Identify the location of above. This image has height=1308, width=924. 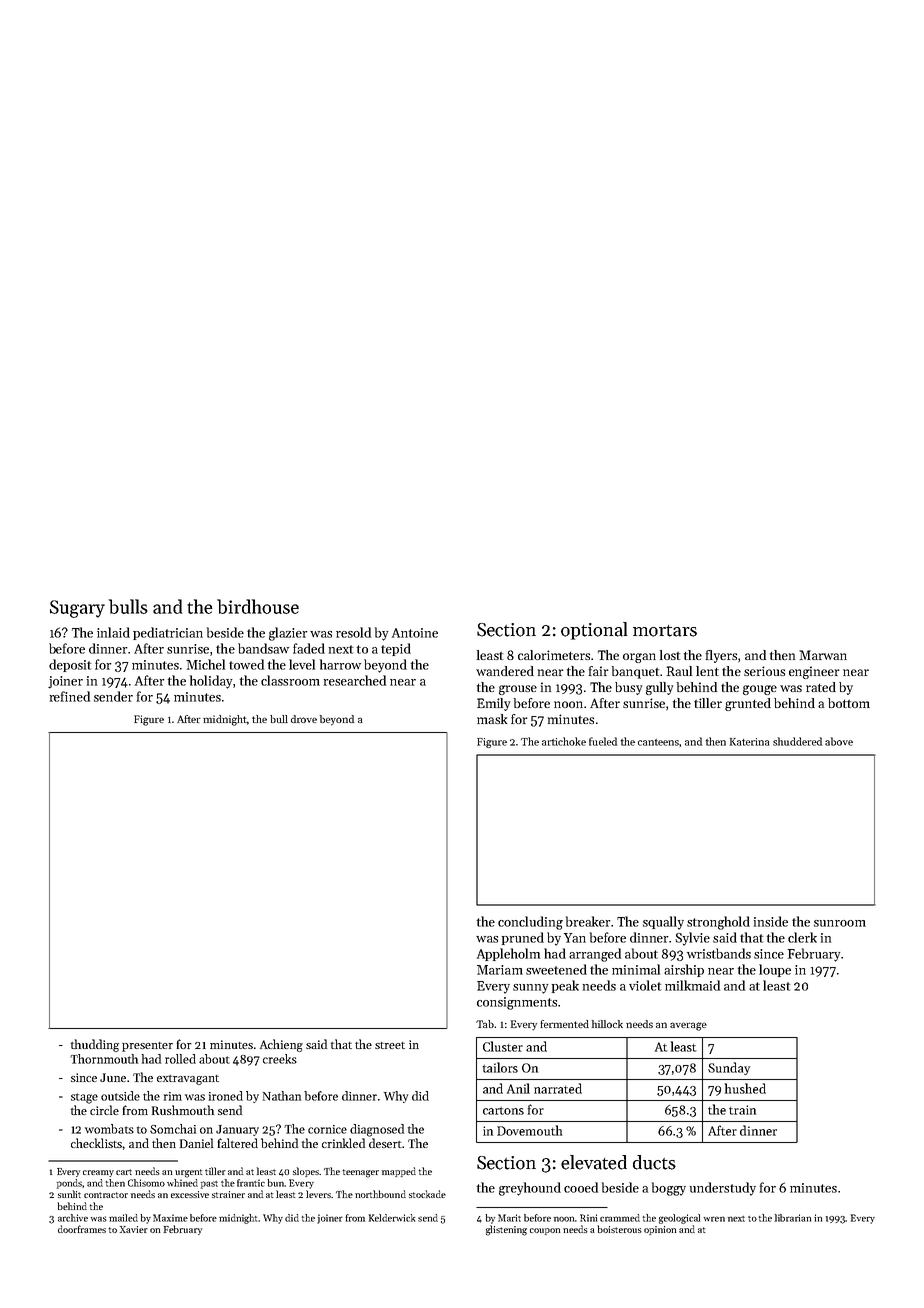
(839, 741).
